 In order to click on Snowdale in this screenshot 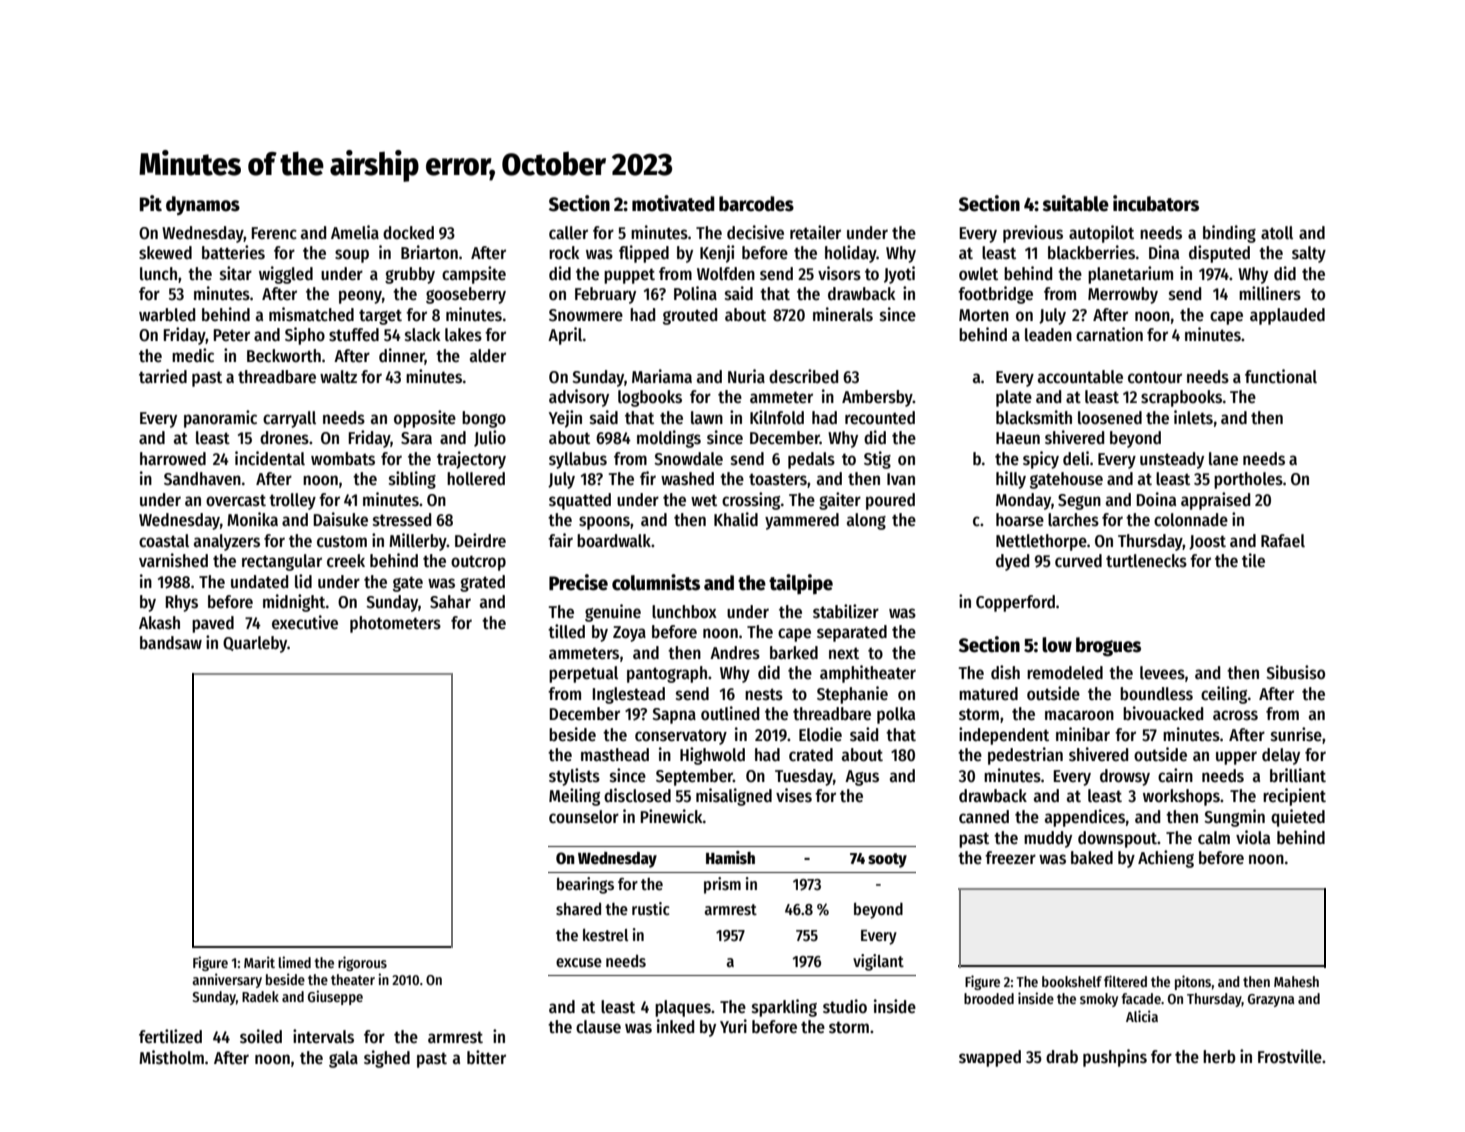, I will do `click(688, 459)`.
